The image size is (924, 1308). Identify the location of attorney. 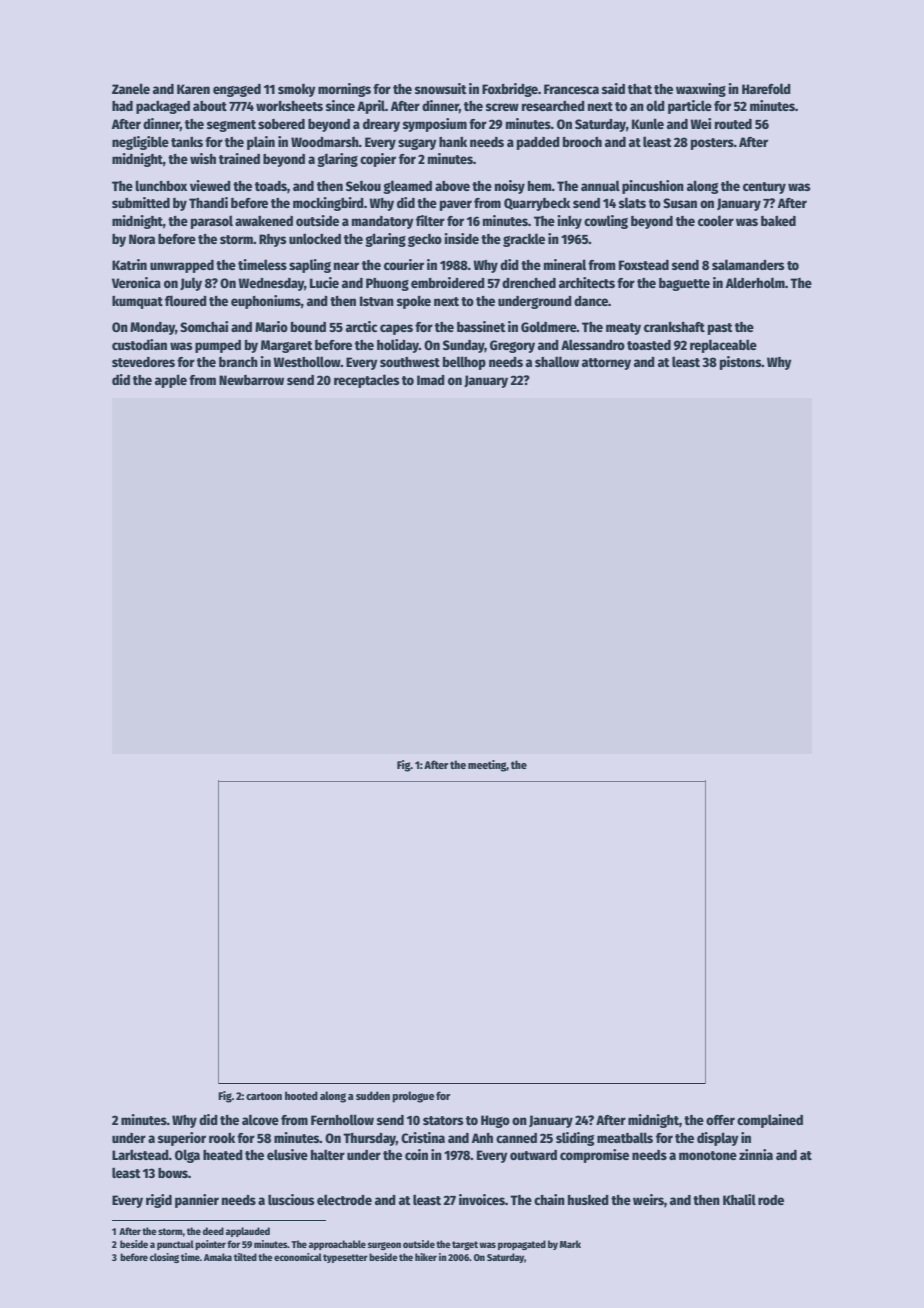
(606, 364).
